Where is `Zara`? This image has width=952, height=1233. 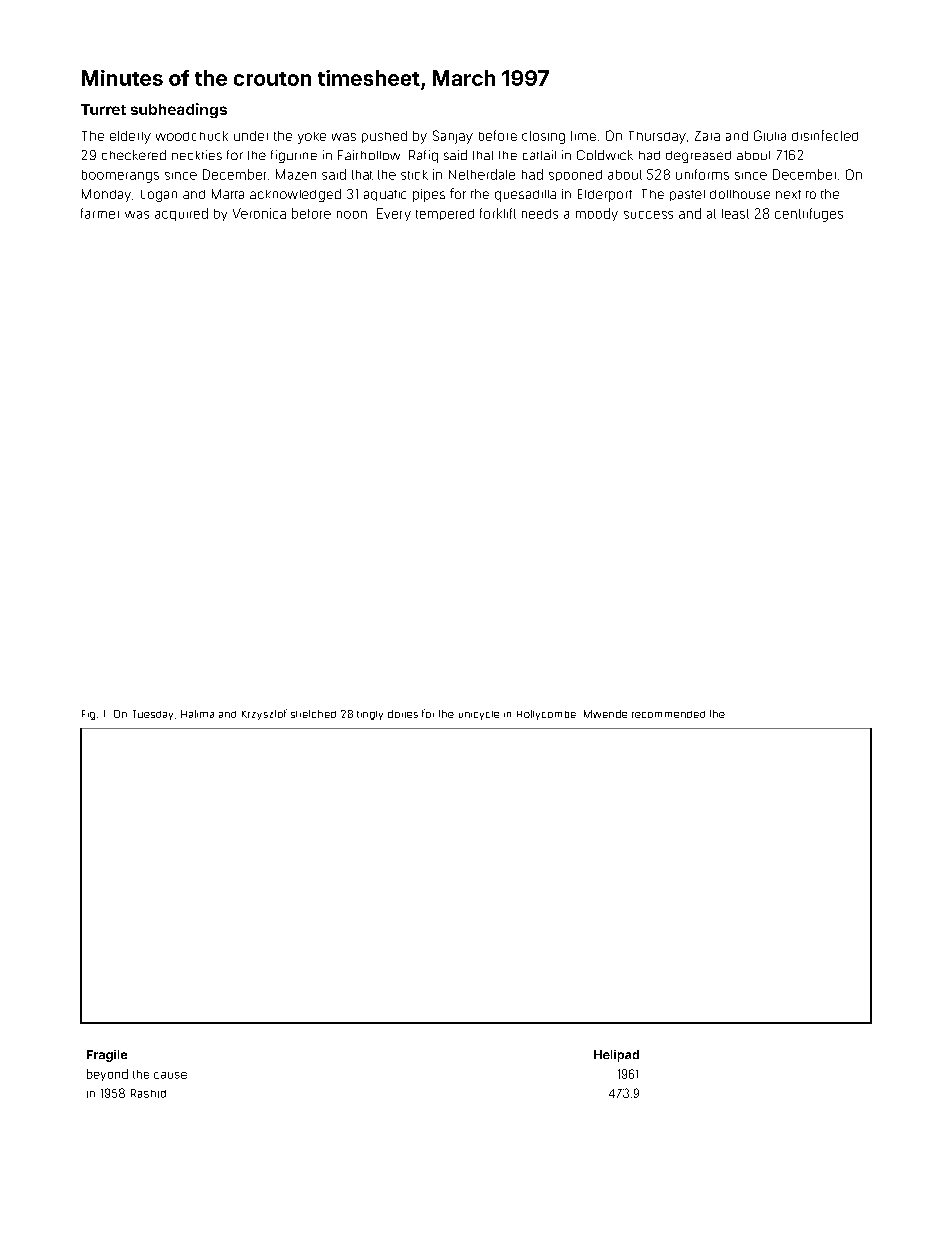
Zara is located at coordinates (707, 136).
